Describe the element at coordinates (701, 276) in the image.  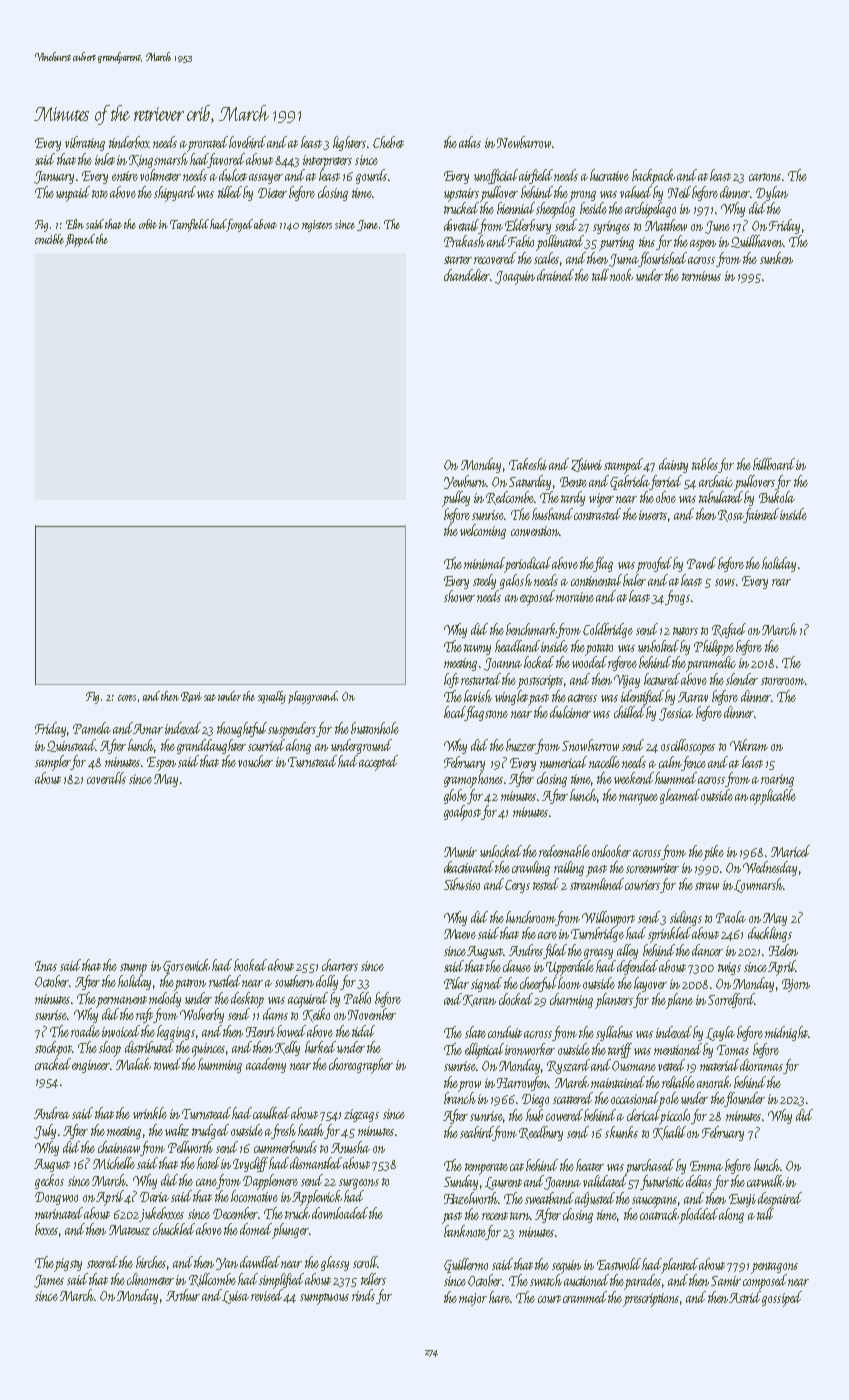
I see `terminus` at that location.
